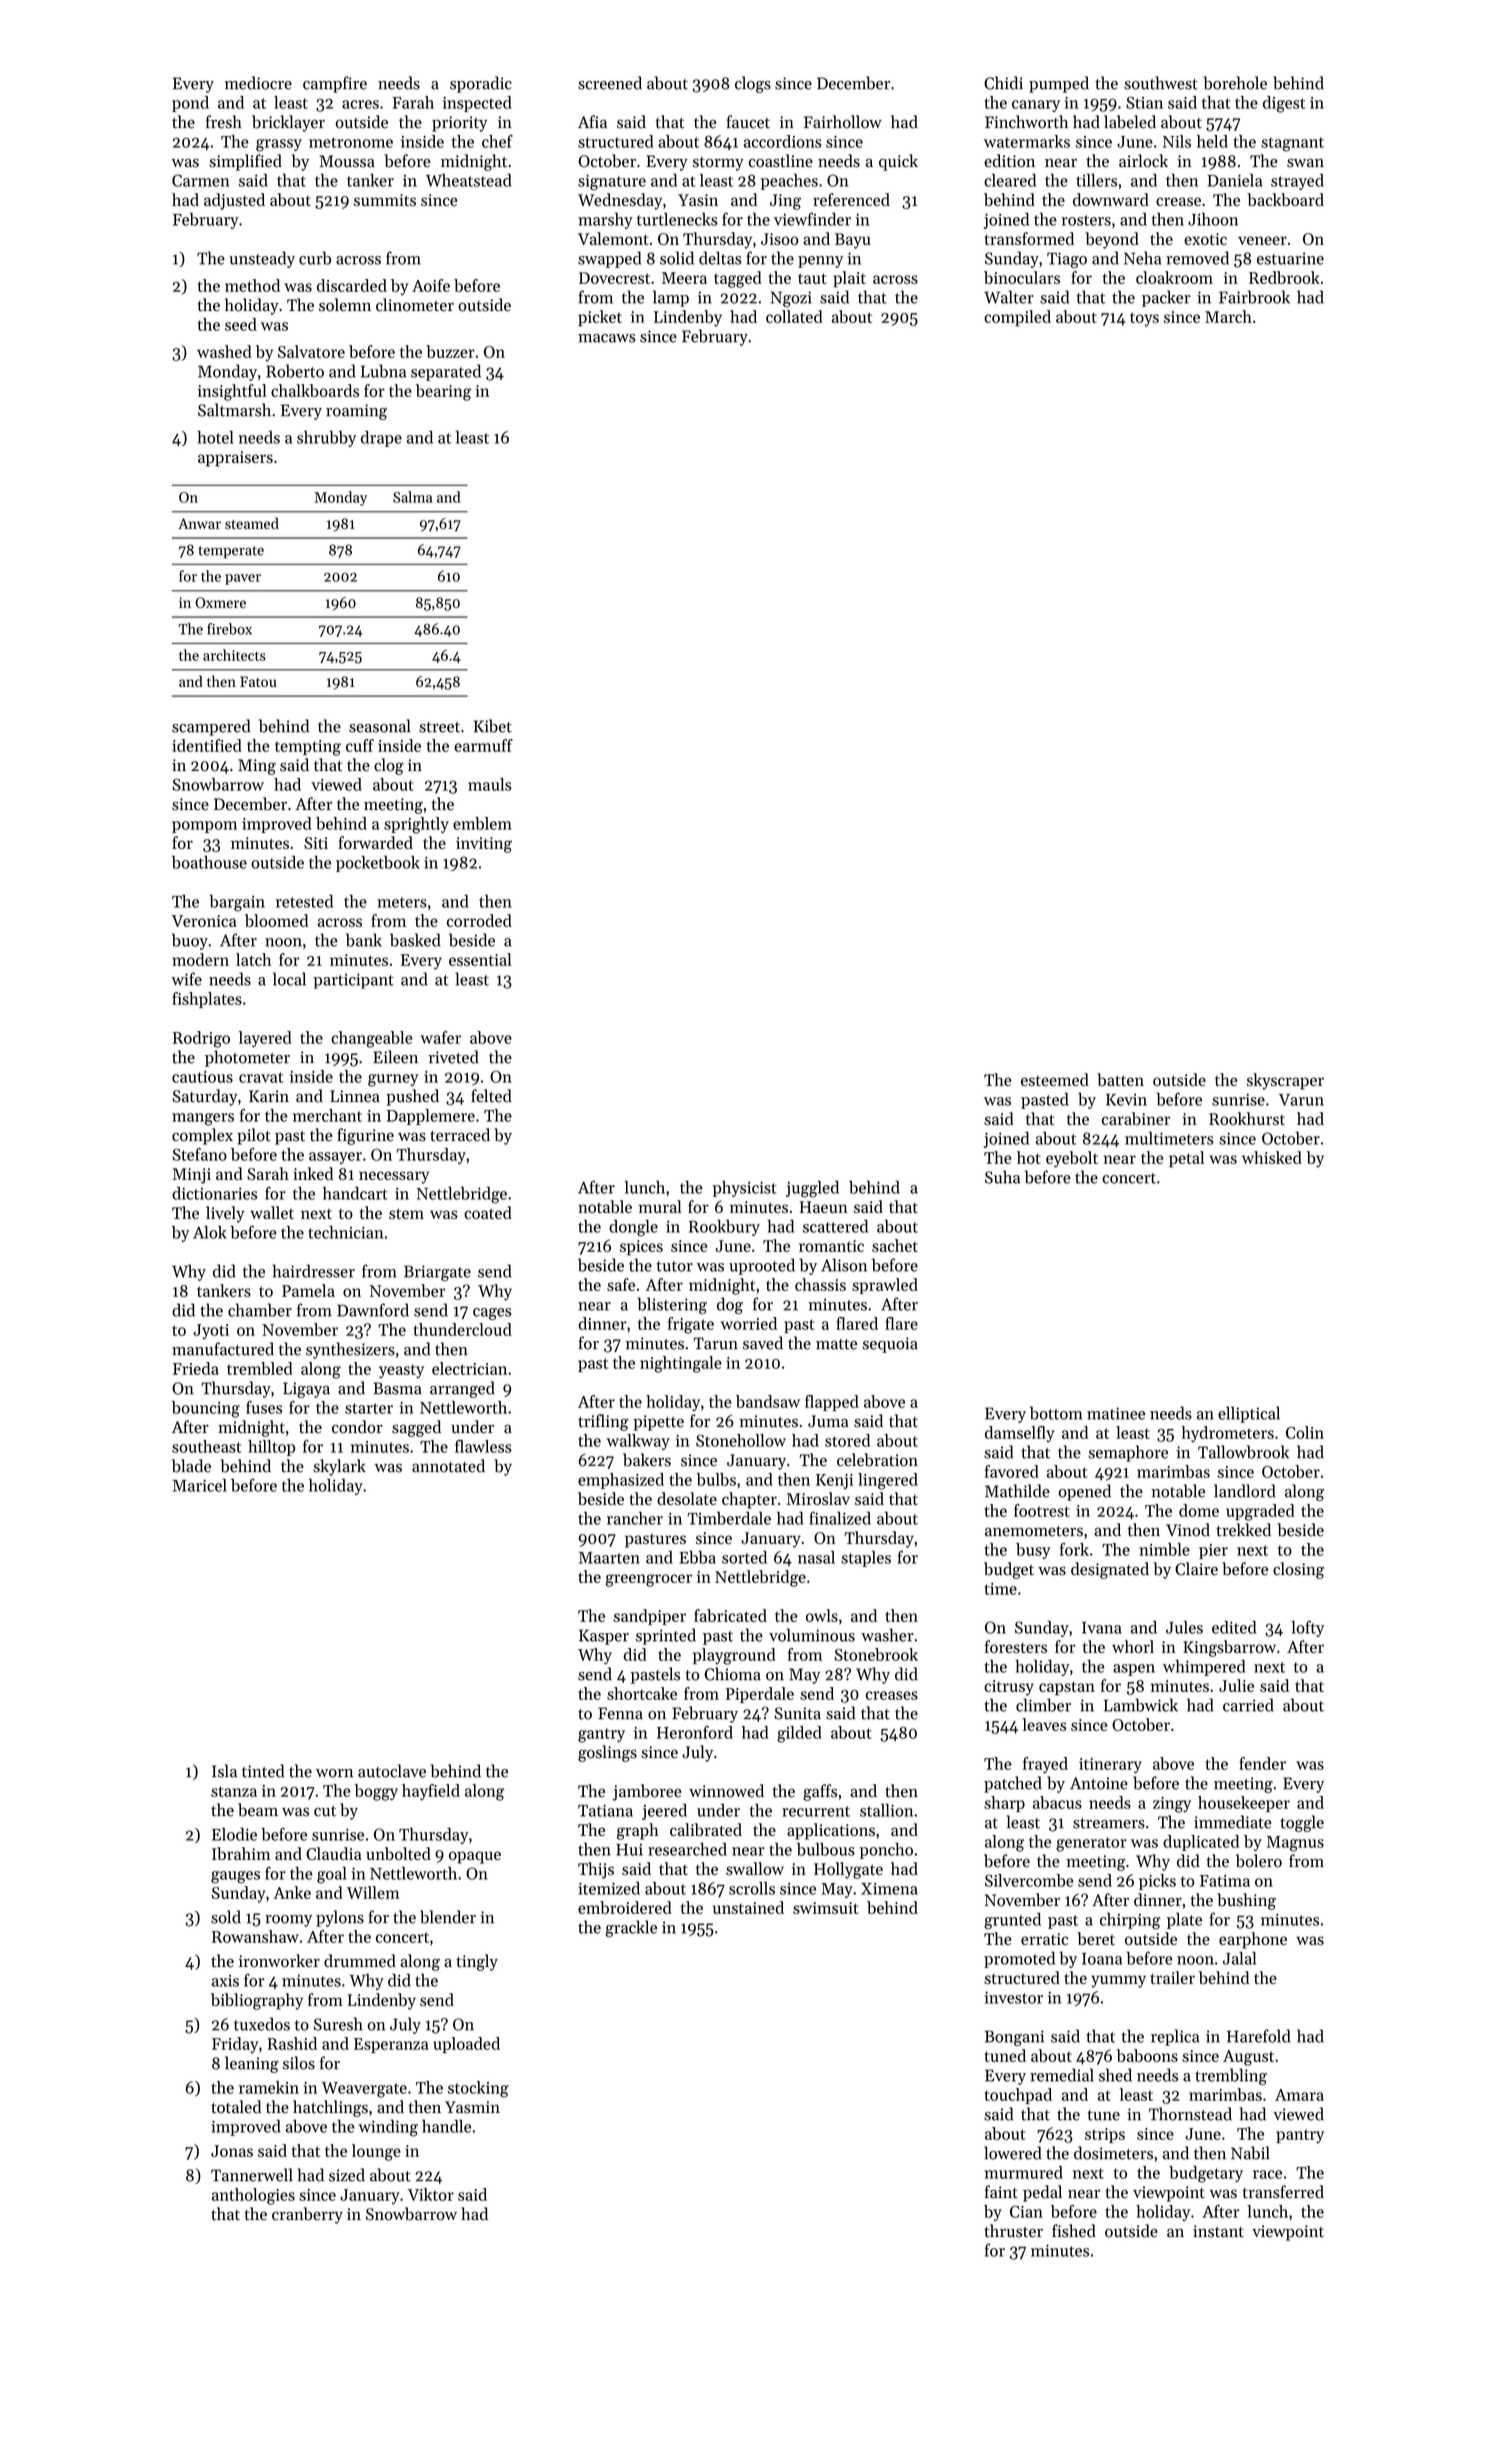 The image size is (1496, 2464). I want to click on summits, so click(385, 200).
